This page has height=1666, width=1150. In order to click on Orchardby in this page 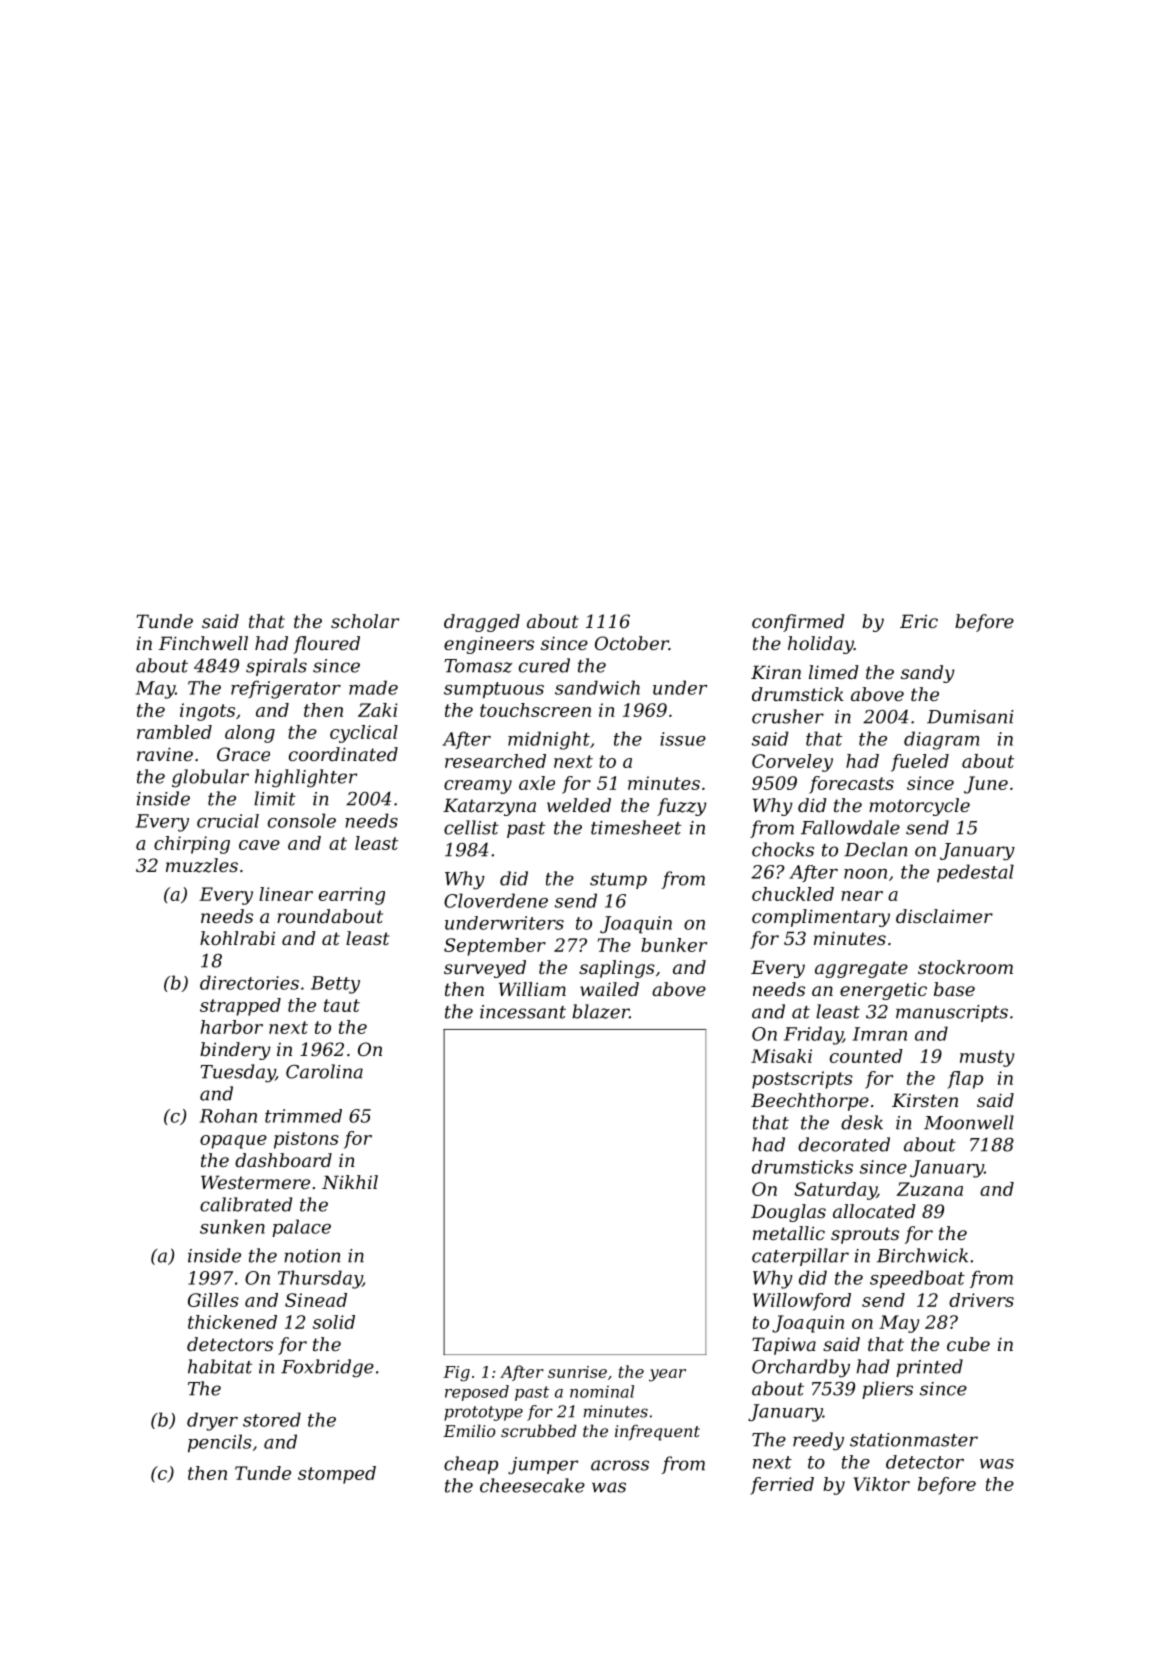, I will do `click(801, 1368)`.
